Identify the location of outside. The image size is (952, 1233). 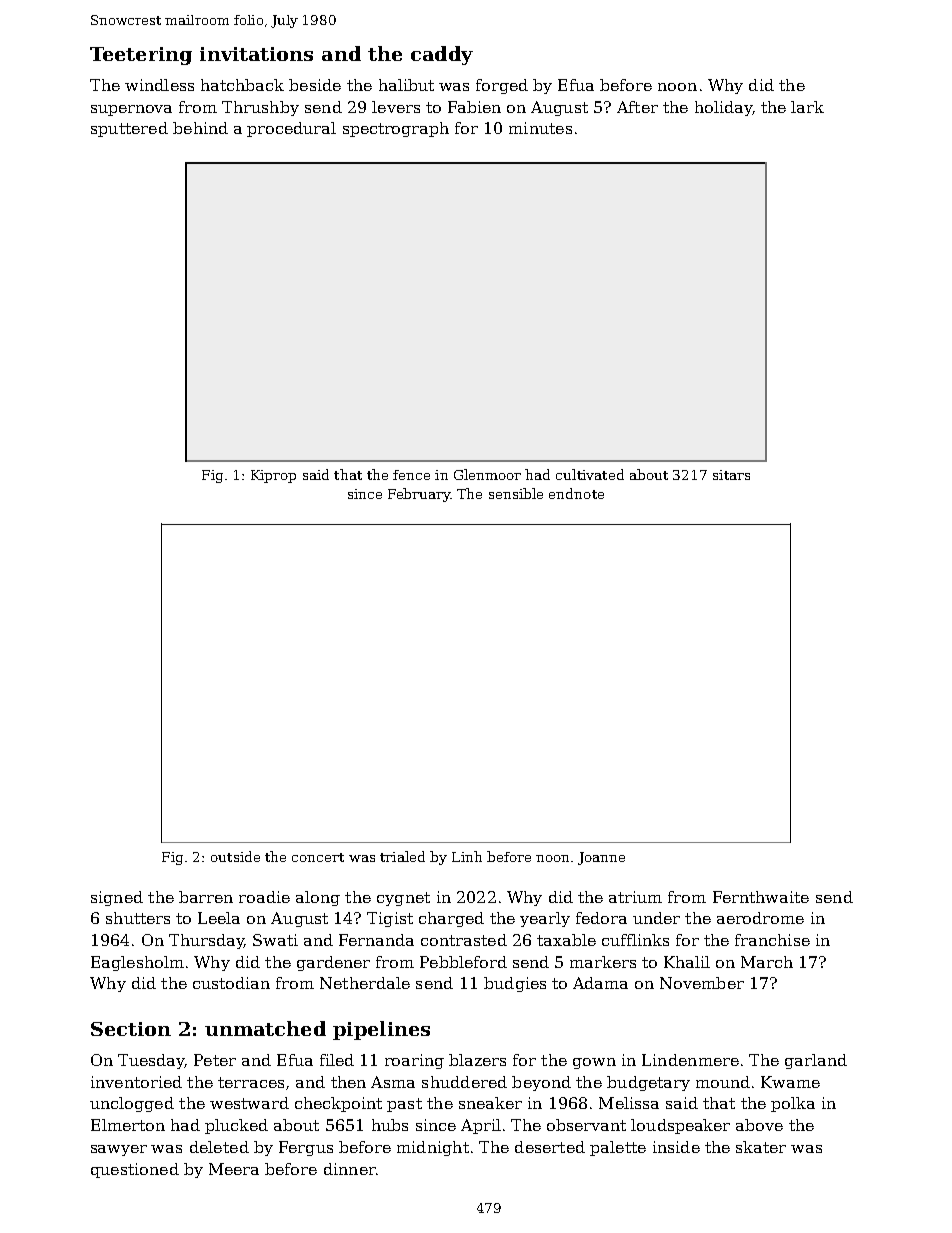
(235, 856).
